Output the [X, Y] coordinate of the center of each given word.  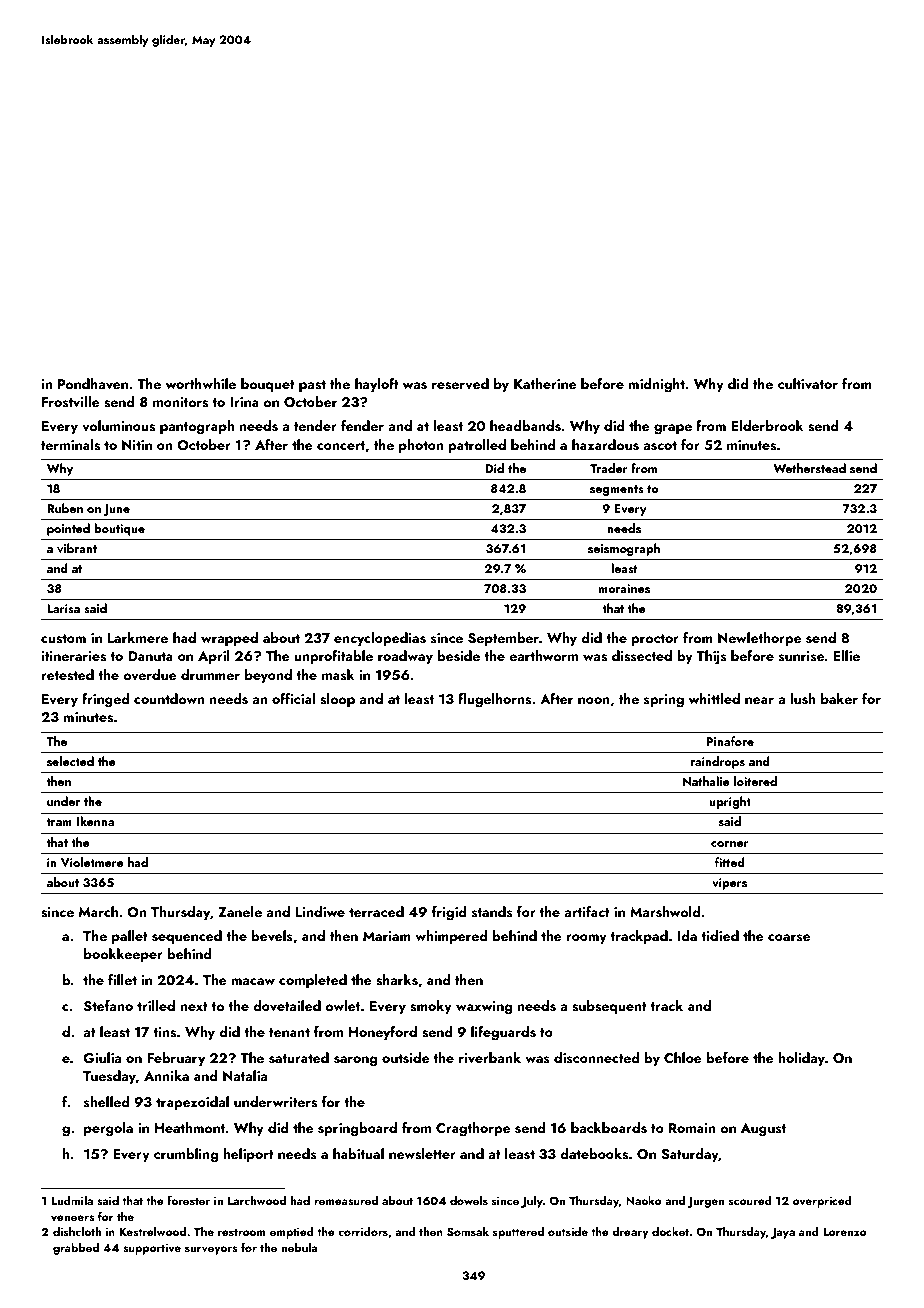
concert [341, 446]
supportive [152, 1249]
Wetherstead [809, 468]
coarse [789, 938]
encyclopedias [380, 639]
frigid [449, 913]
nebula [299, 1247]
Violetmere [92, 862]
